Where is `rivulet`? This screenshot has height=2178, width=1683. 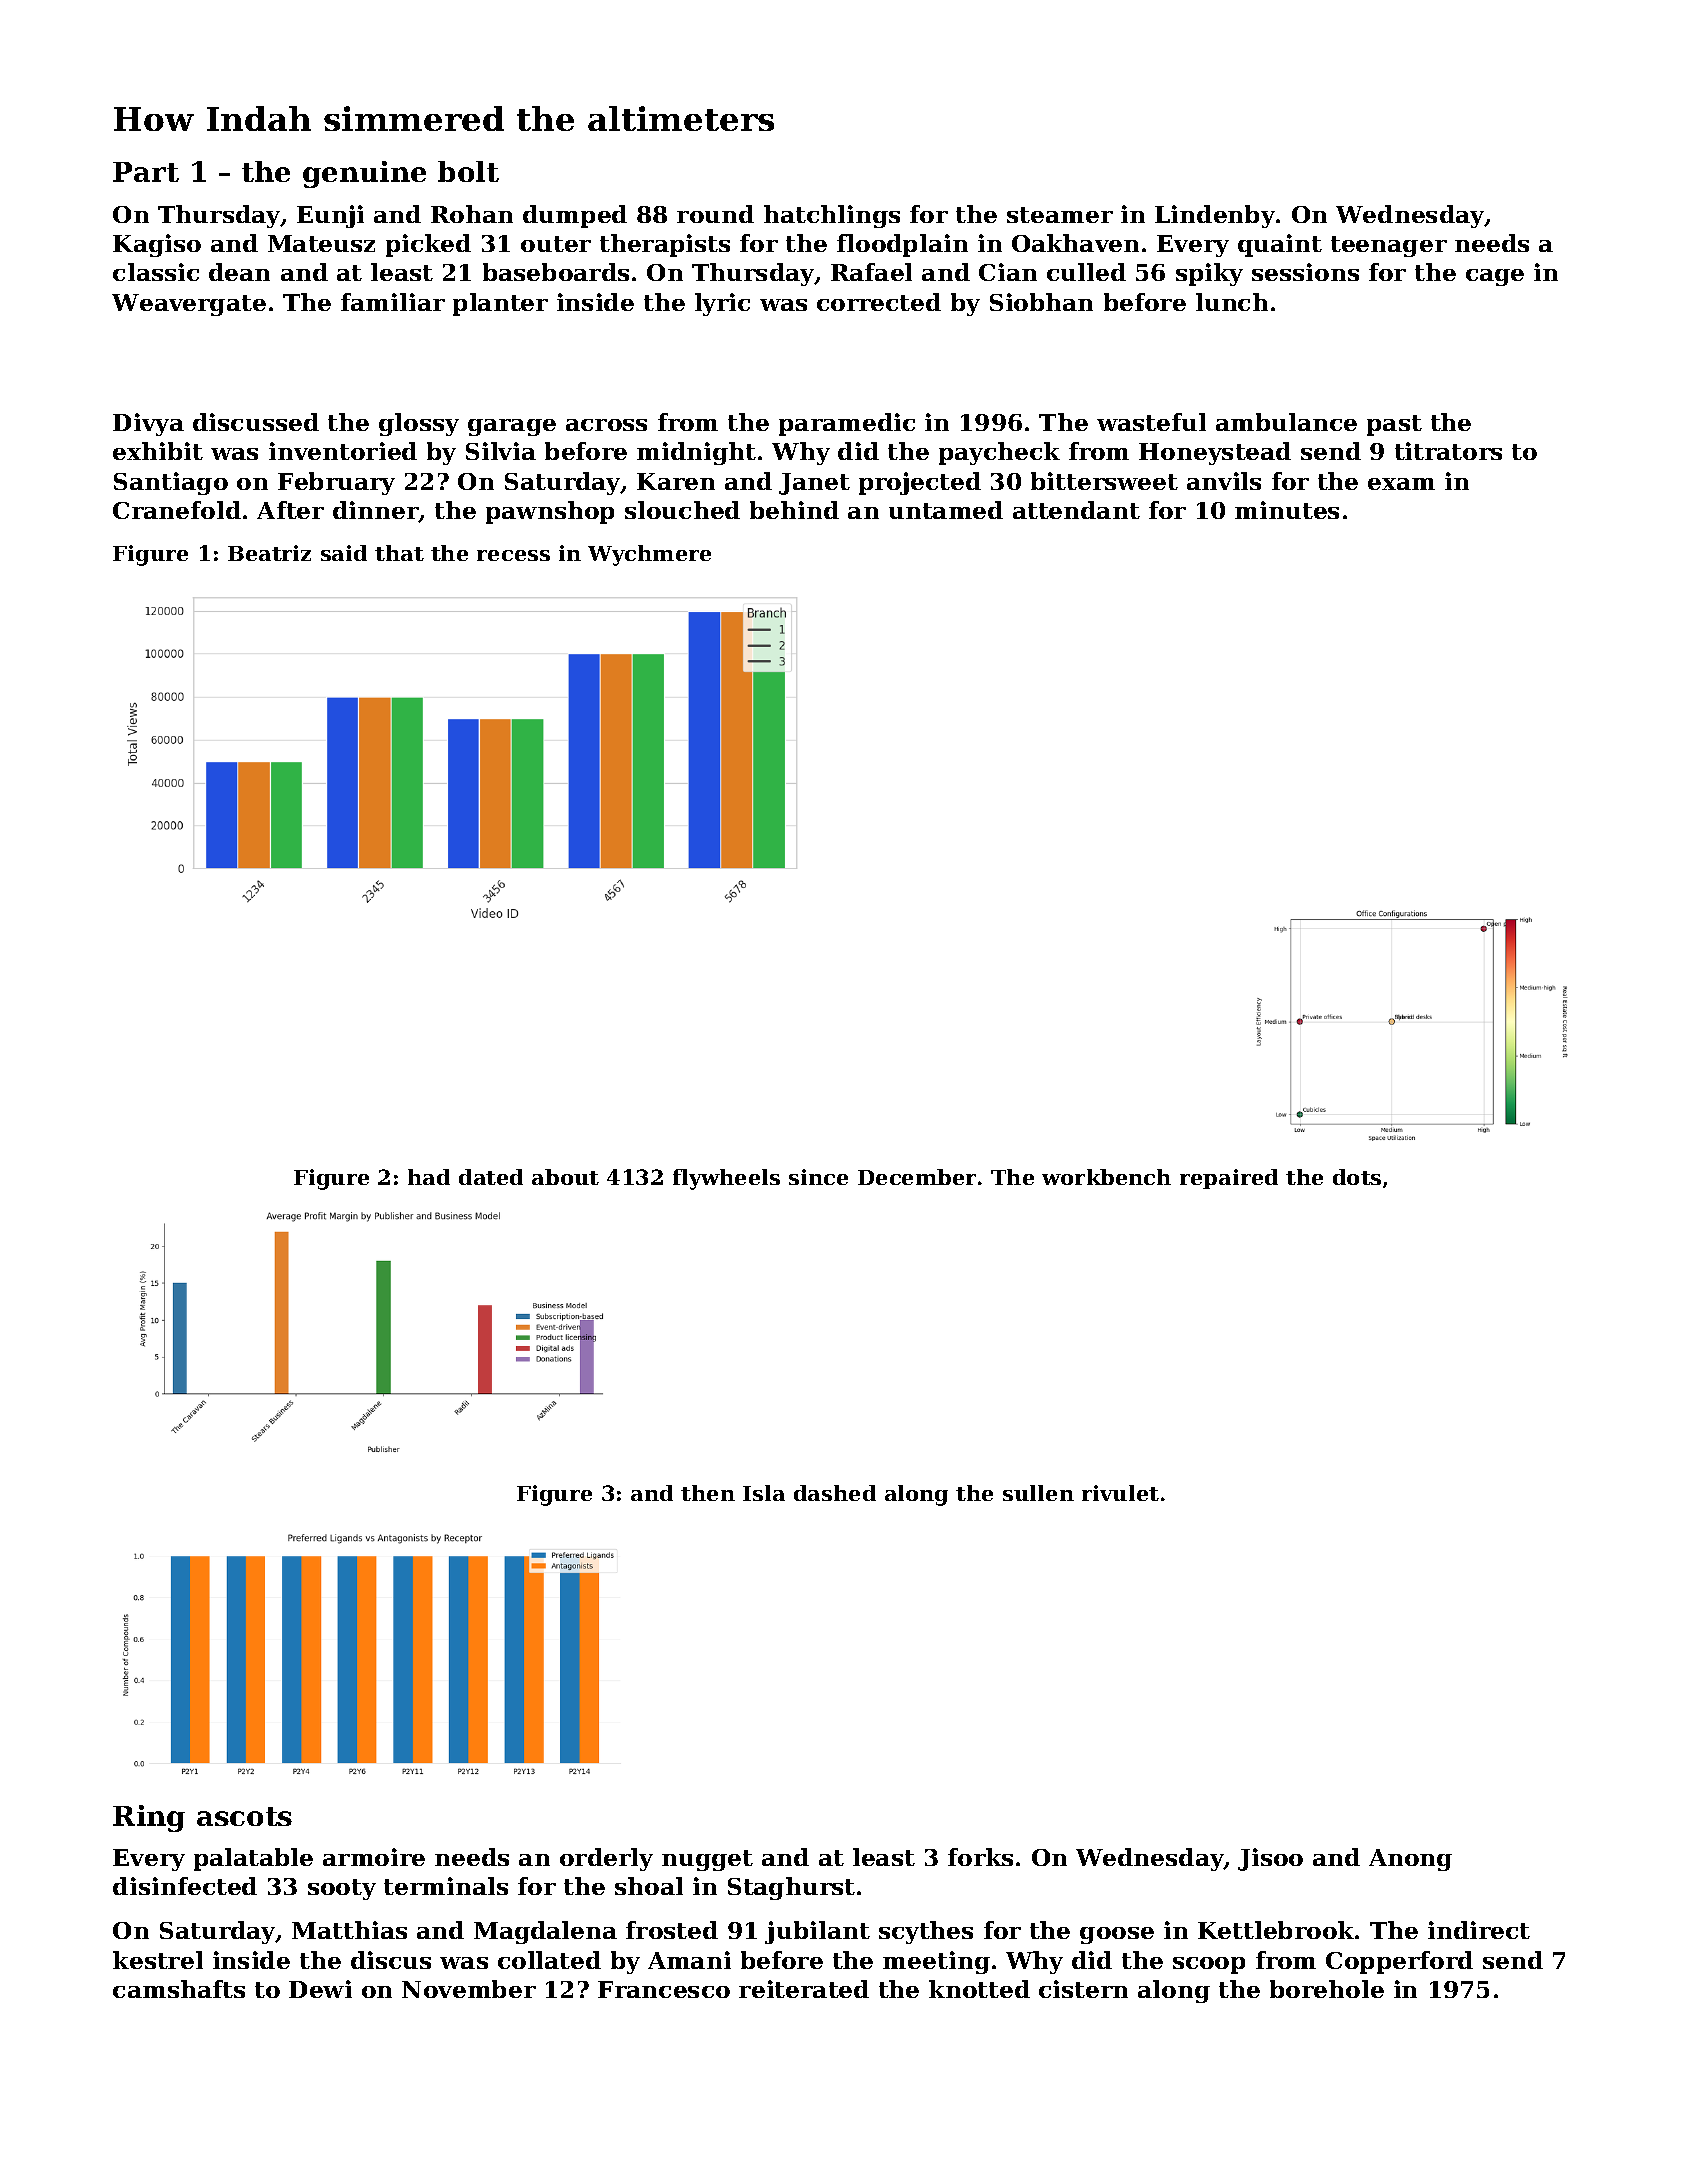
rivulet is located at coordinates (1120, 1493).
